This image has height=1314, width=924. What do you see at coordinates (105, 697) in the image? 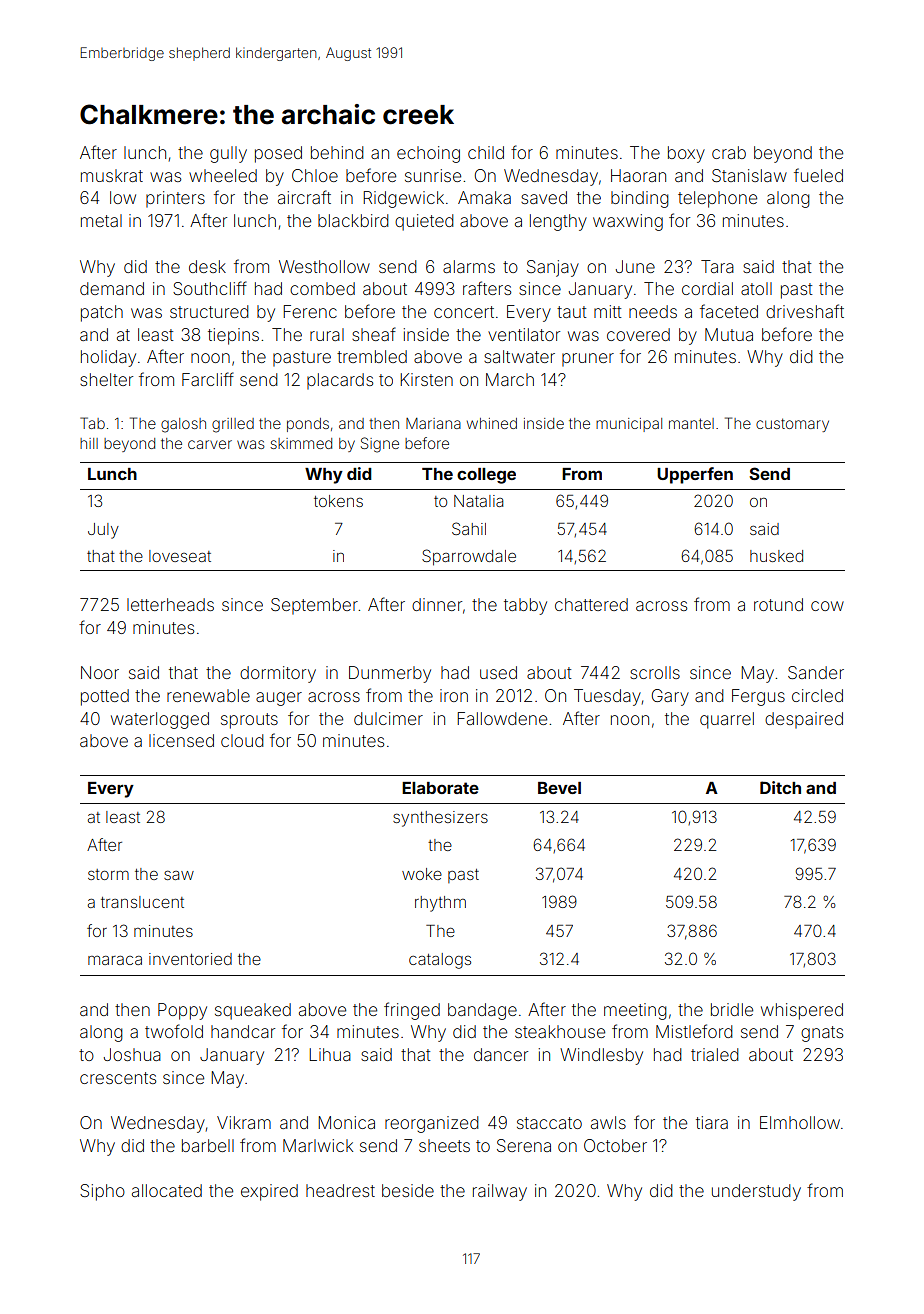
I see `potted` at bounding box center [105, 697].
